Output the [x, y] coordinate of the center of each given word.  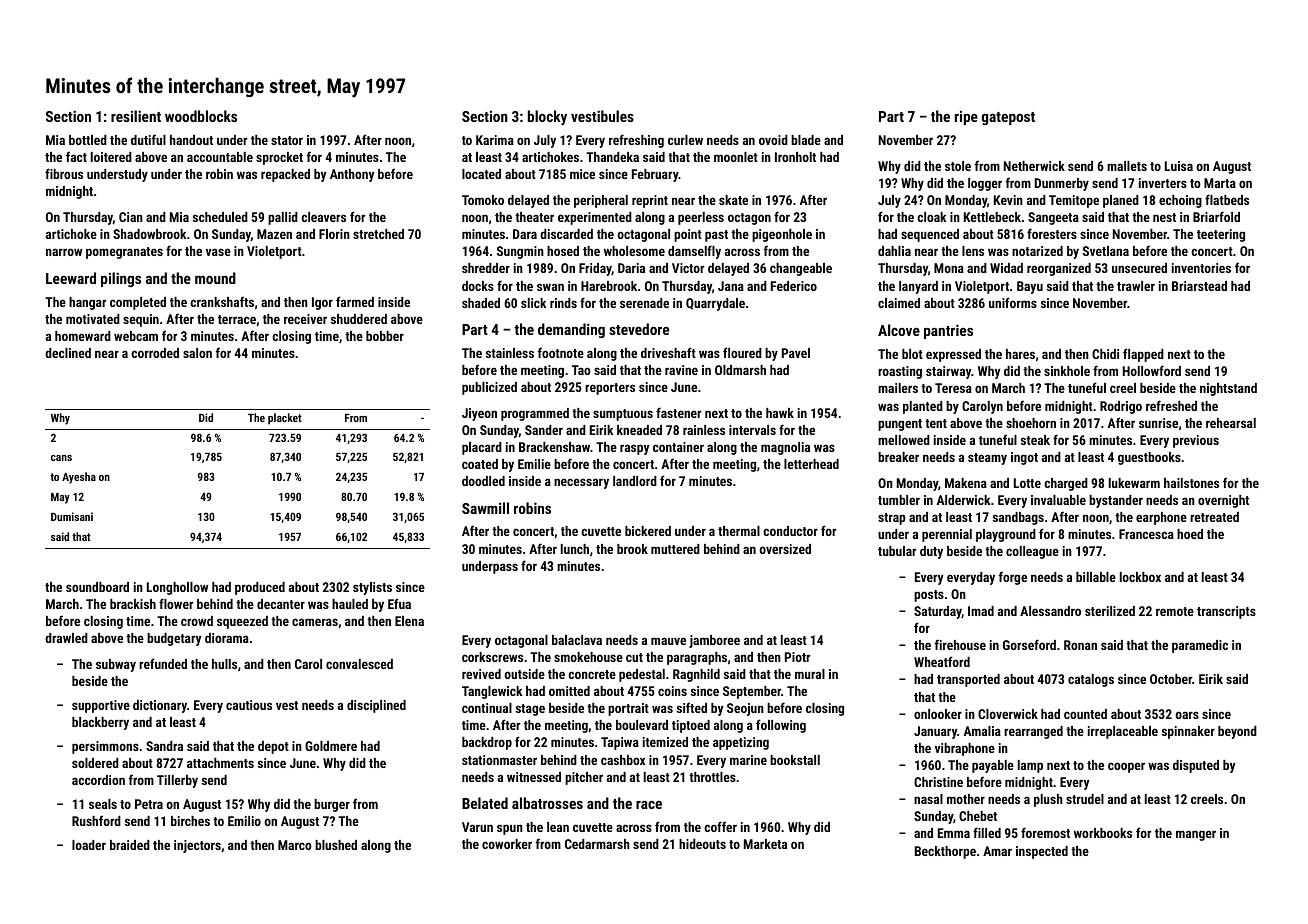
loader [89, 845]
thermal [739, 531]
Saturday [938, 612]
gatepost [1008, 118]
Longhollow [177, 588]
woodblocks [201, 116]
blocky [547, 118]
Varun [477, 827]
